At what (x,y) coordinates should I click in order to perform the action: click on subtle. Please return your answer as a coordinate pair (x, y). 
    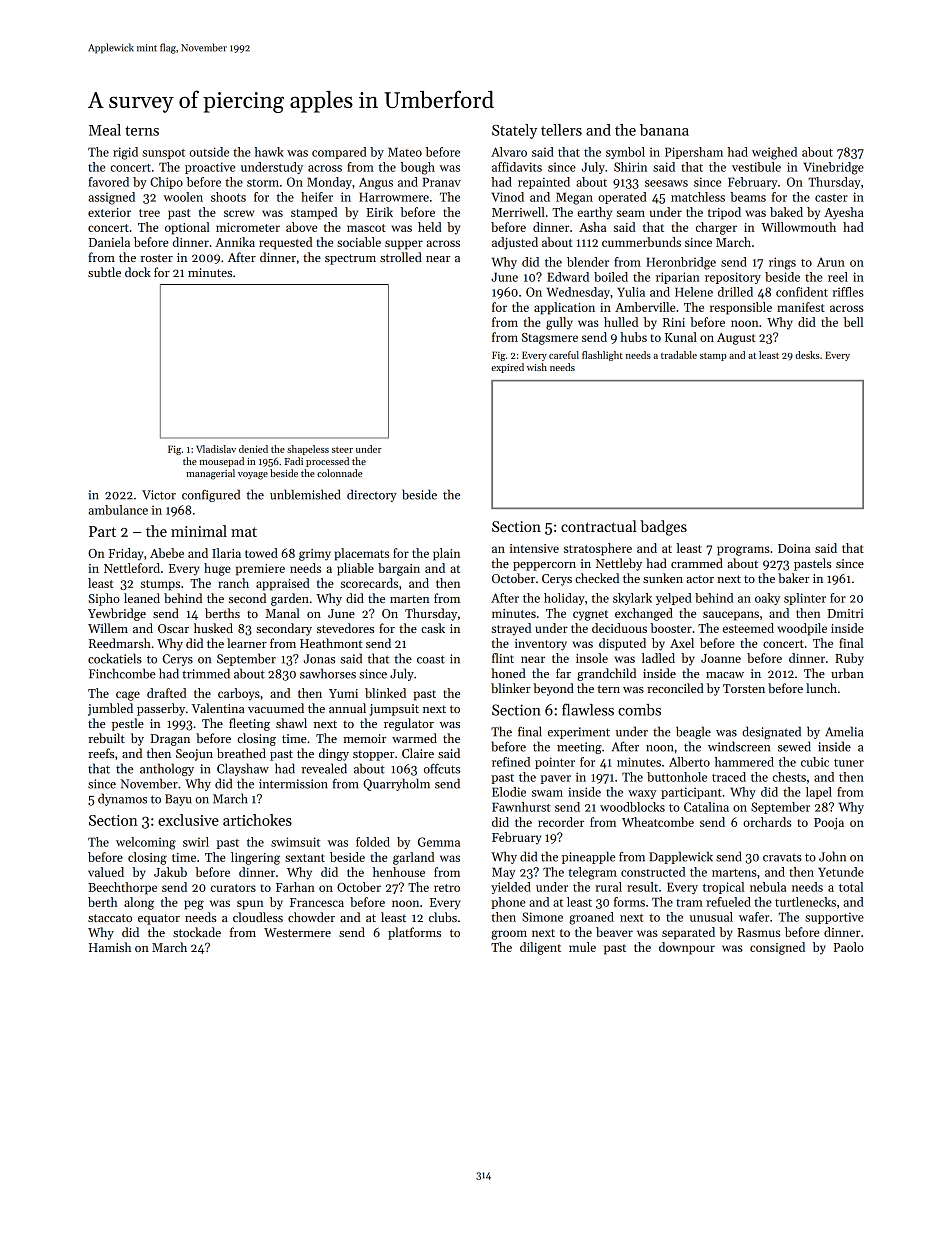
    Looking at the image, I should click on (104, 272).
